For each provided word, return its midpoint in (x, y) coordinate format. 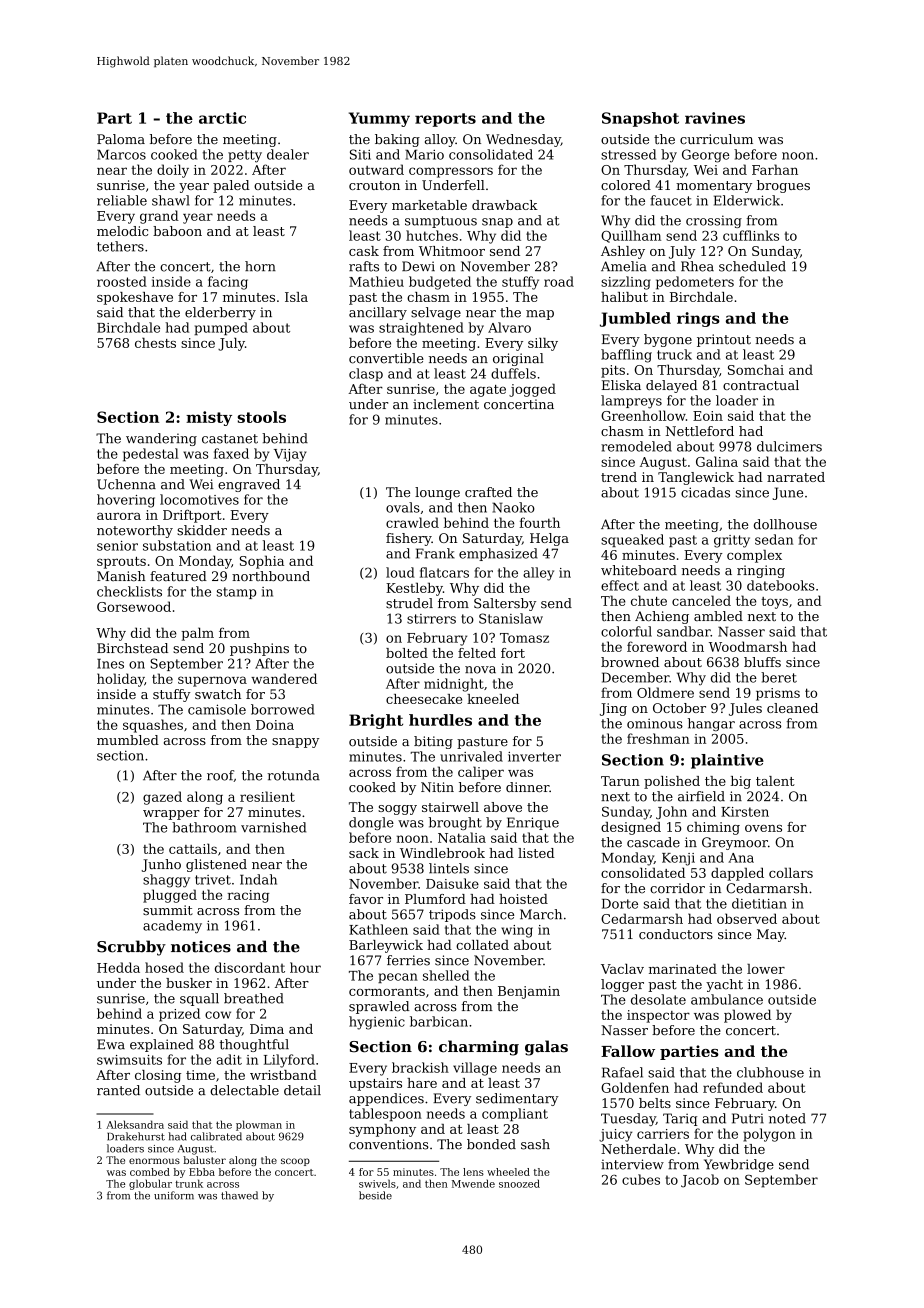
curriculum (716, 139)
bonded (491, 1144)
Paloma (121, 139)
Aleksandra (135, 1124)
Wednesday (523, 140)
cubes (641, 1179)
